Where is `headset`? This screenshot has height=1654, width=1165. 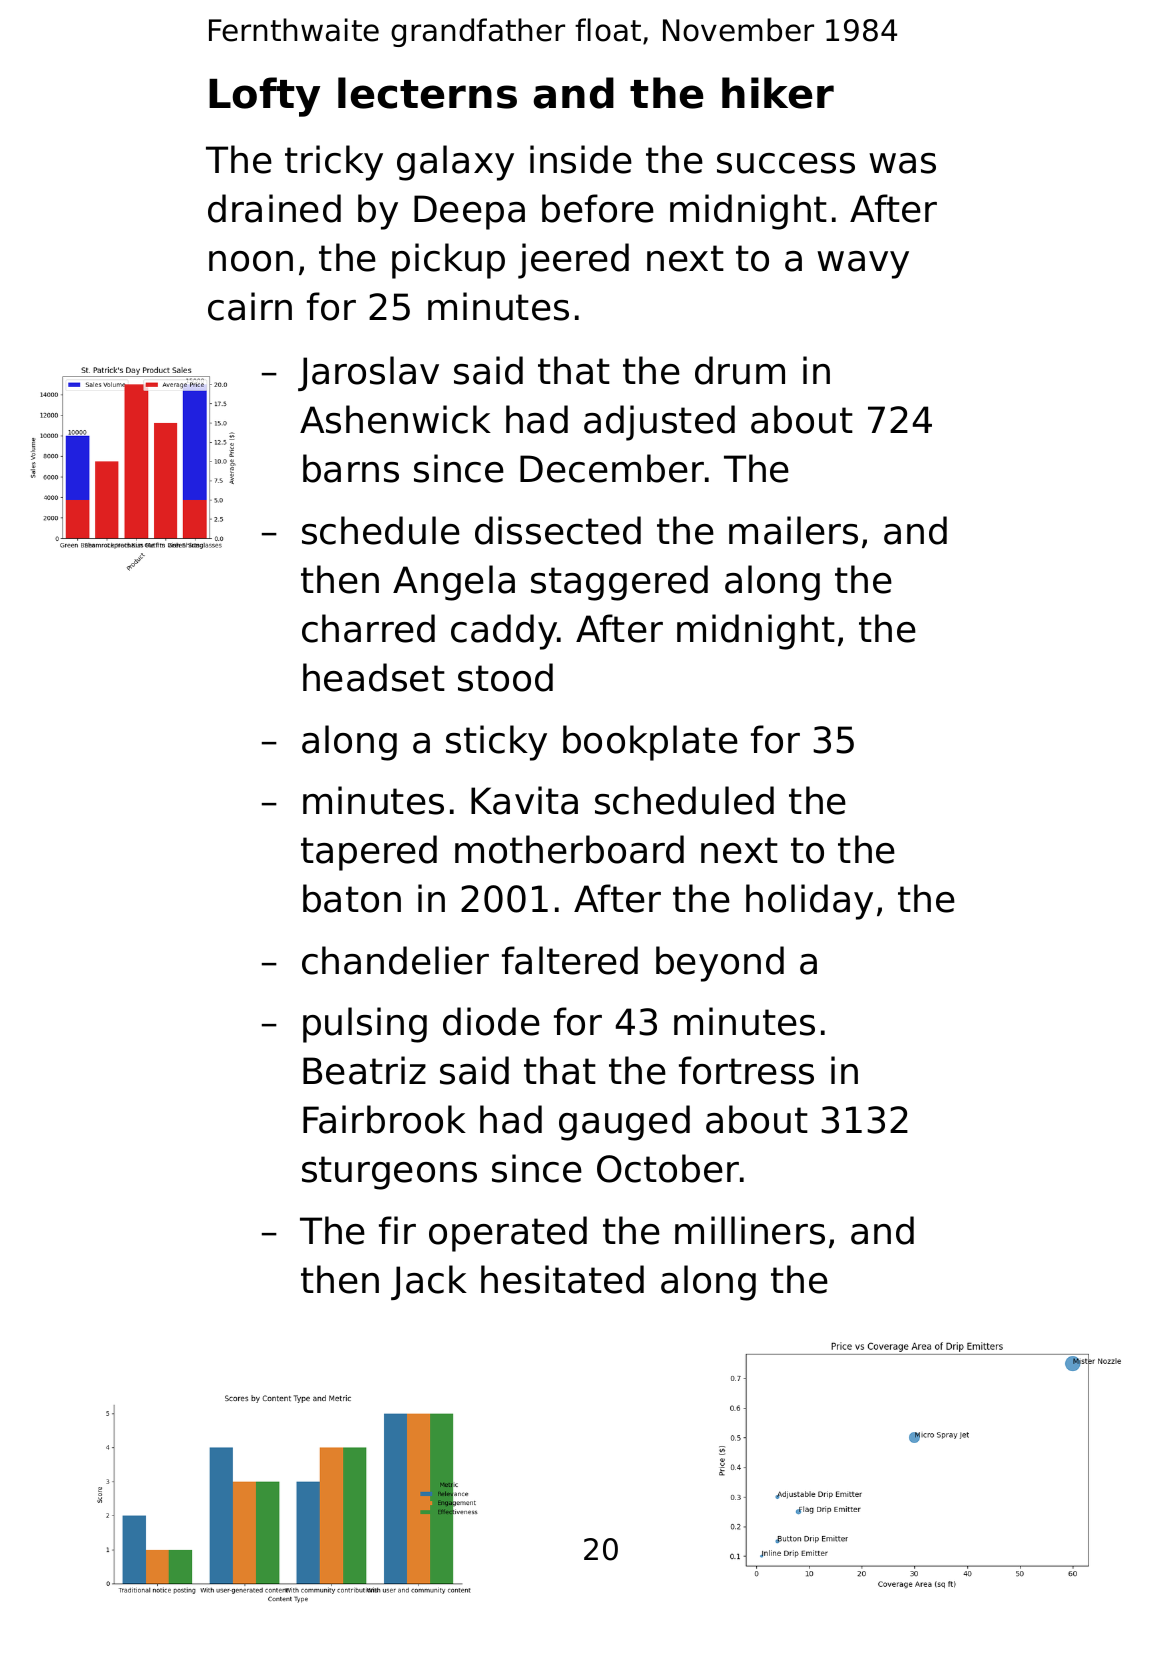
headset is located at coordinates (374, 677).
